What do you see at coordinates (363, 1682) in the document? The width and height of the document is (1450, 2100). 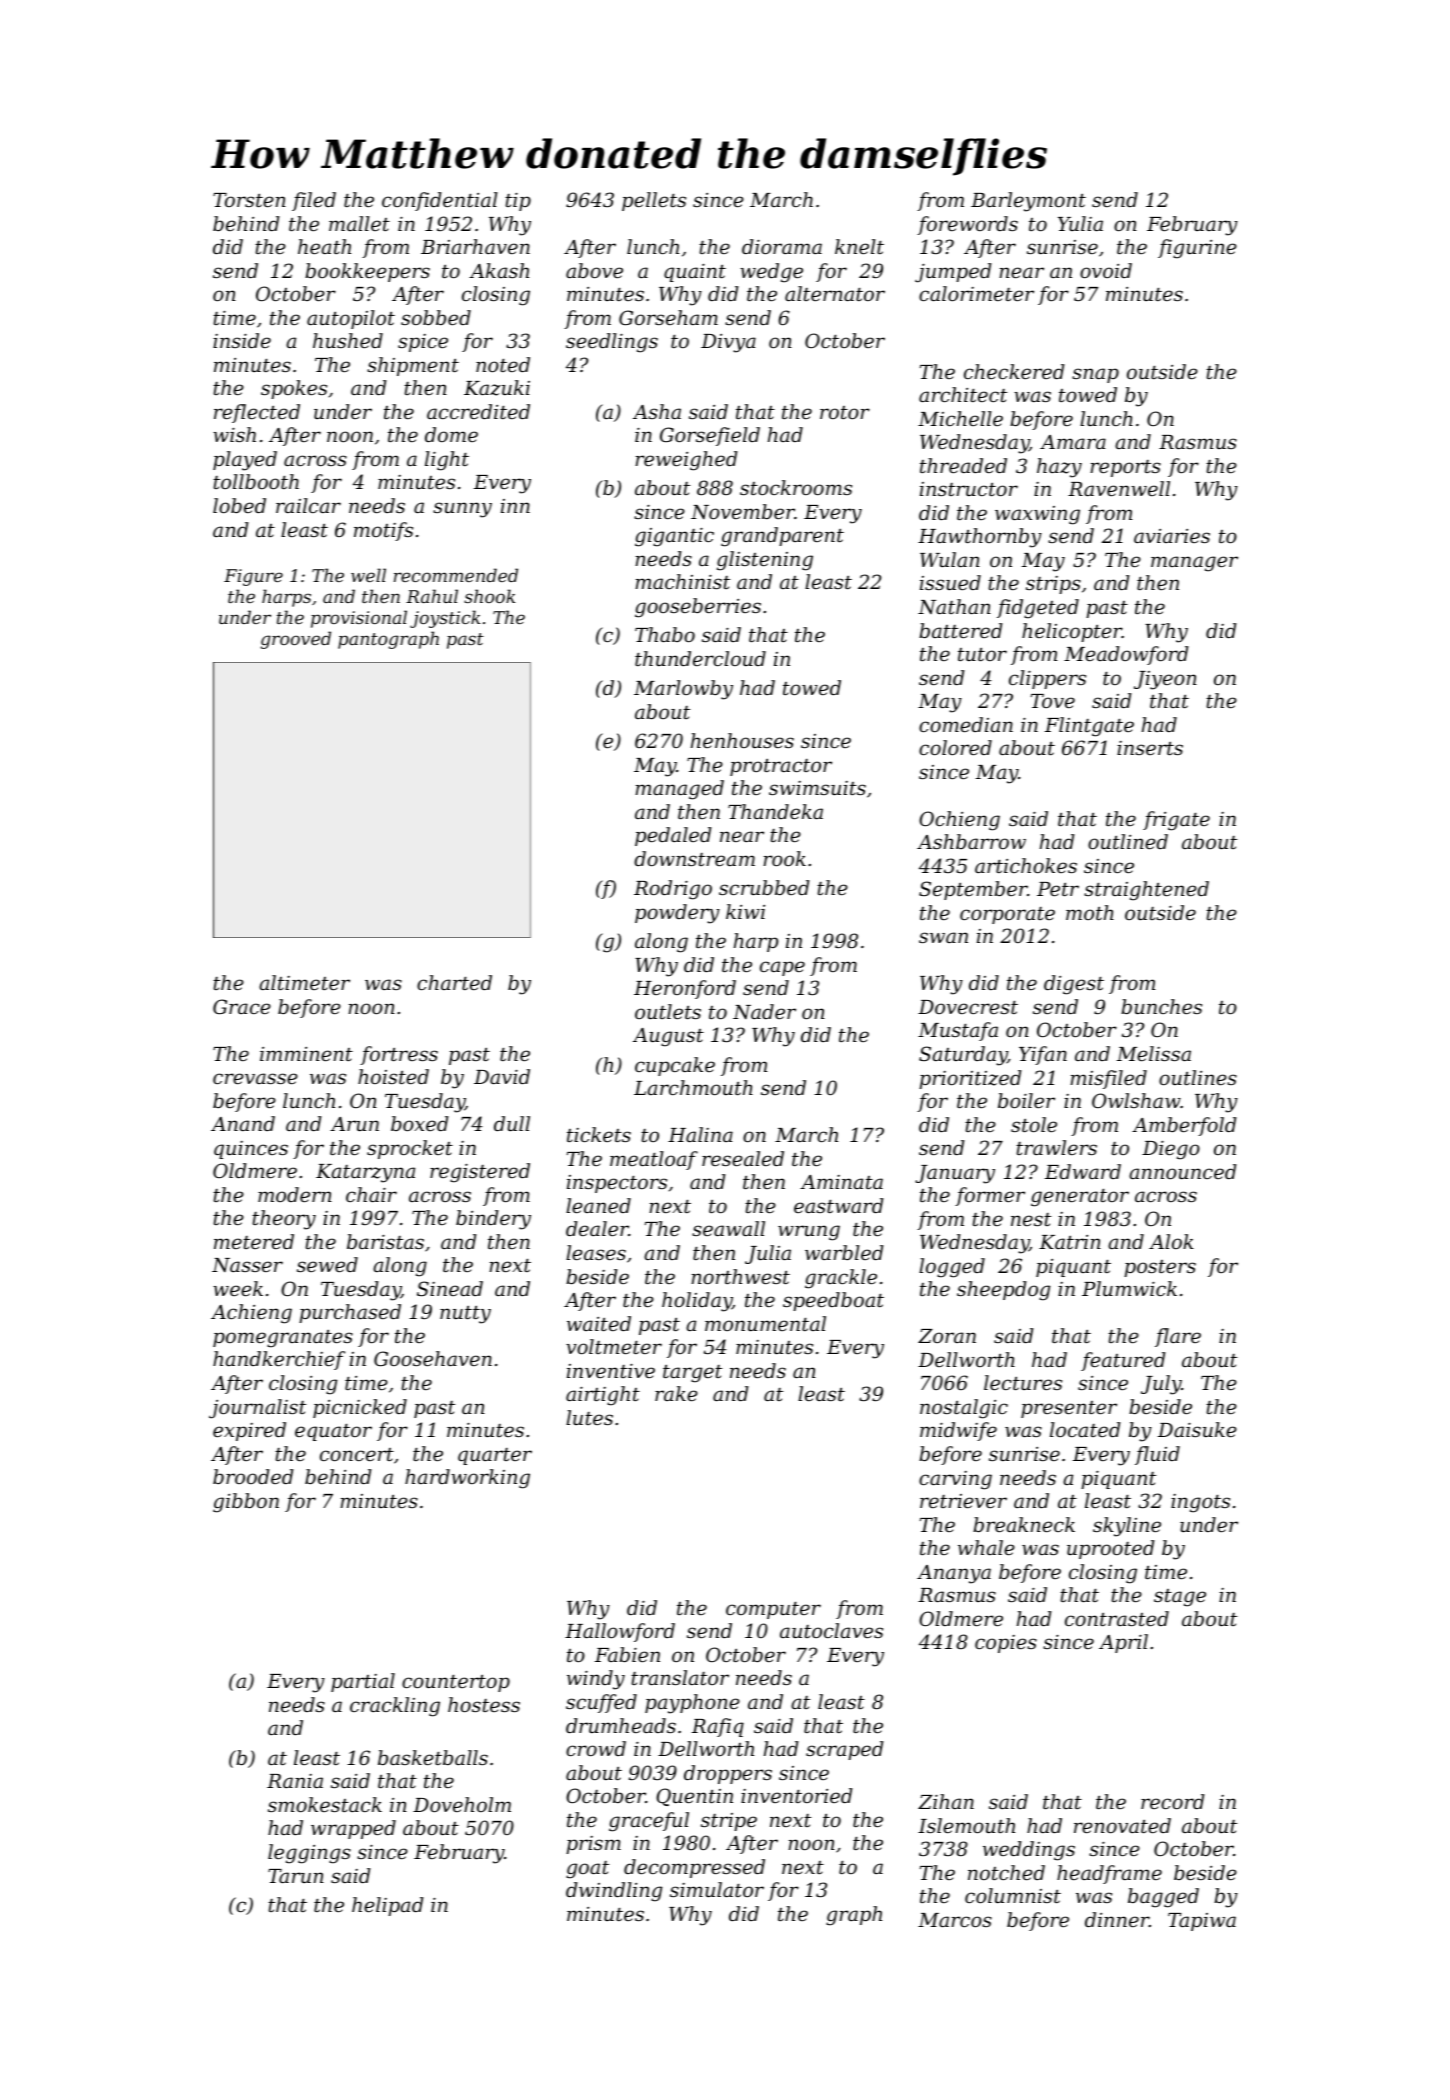 I see `partial` at bounding box center [363, 1682].
